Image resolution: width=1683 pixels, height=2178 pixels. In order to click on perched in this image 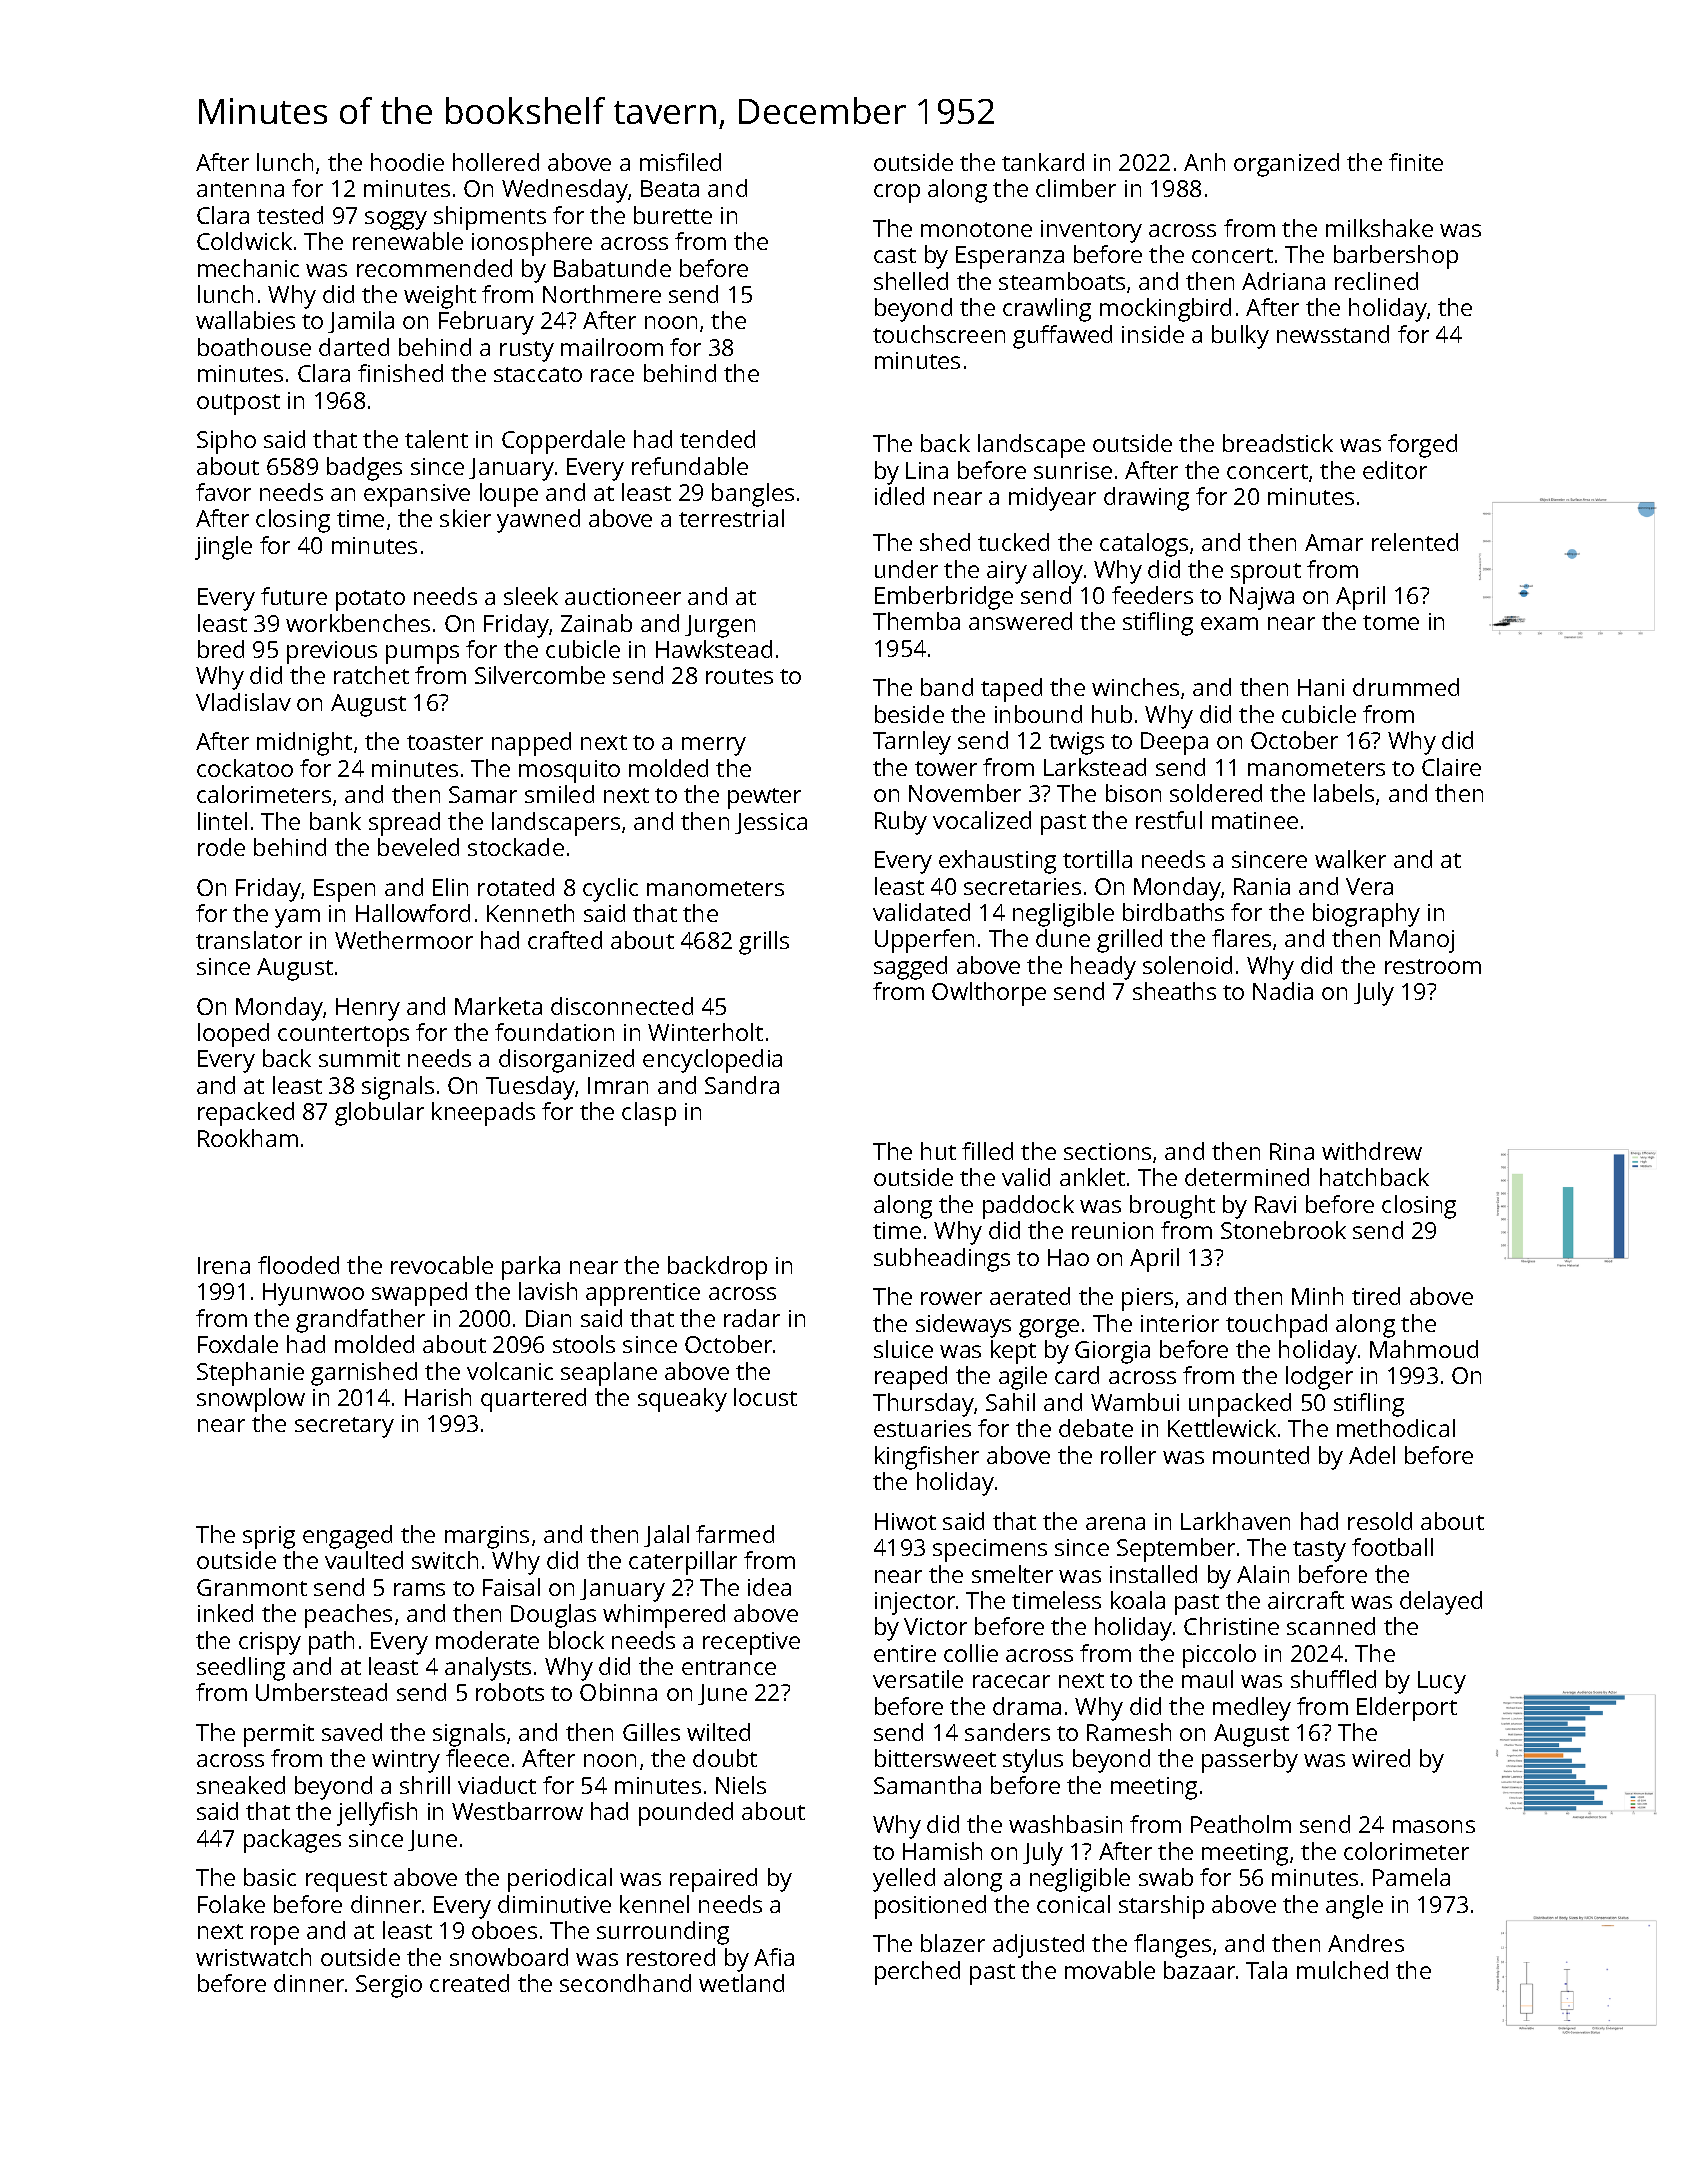, I will do `click(917, 1973)`.
